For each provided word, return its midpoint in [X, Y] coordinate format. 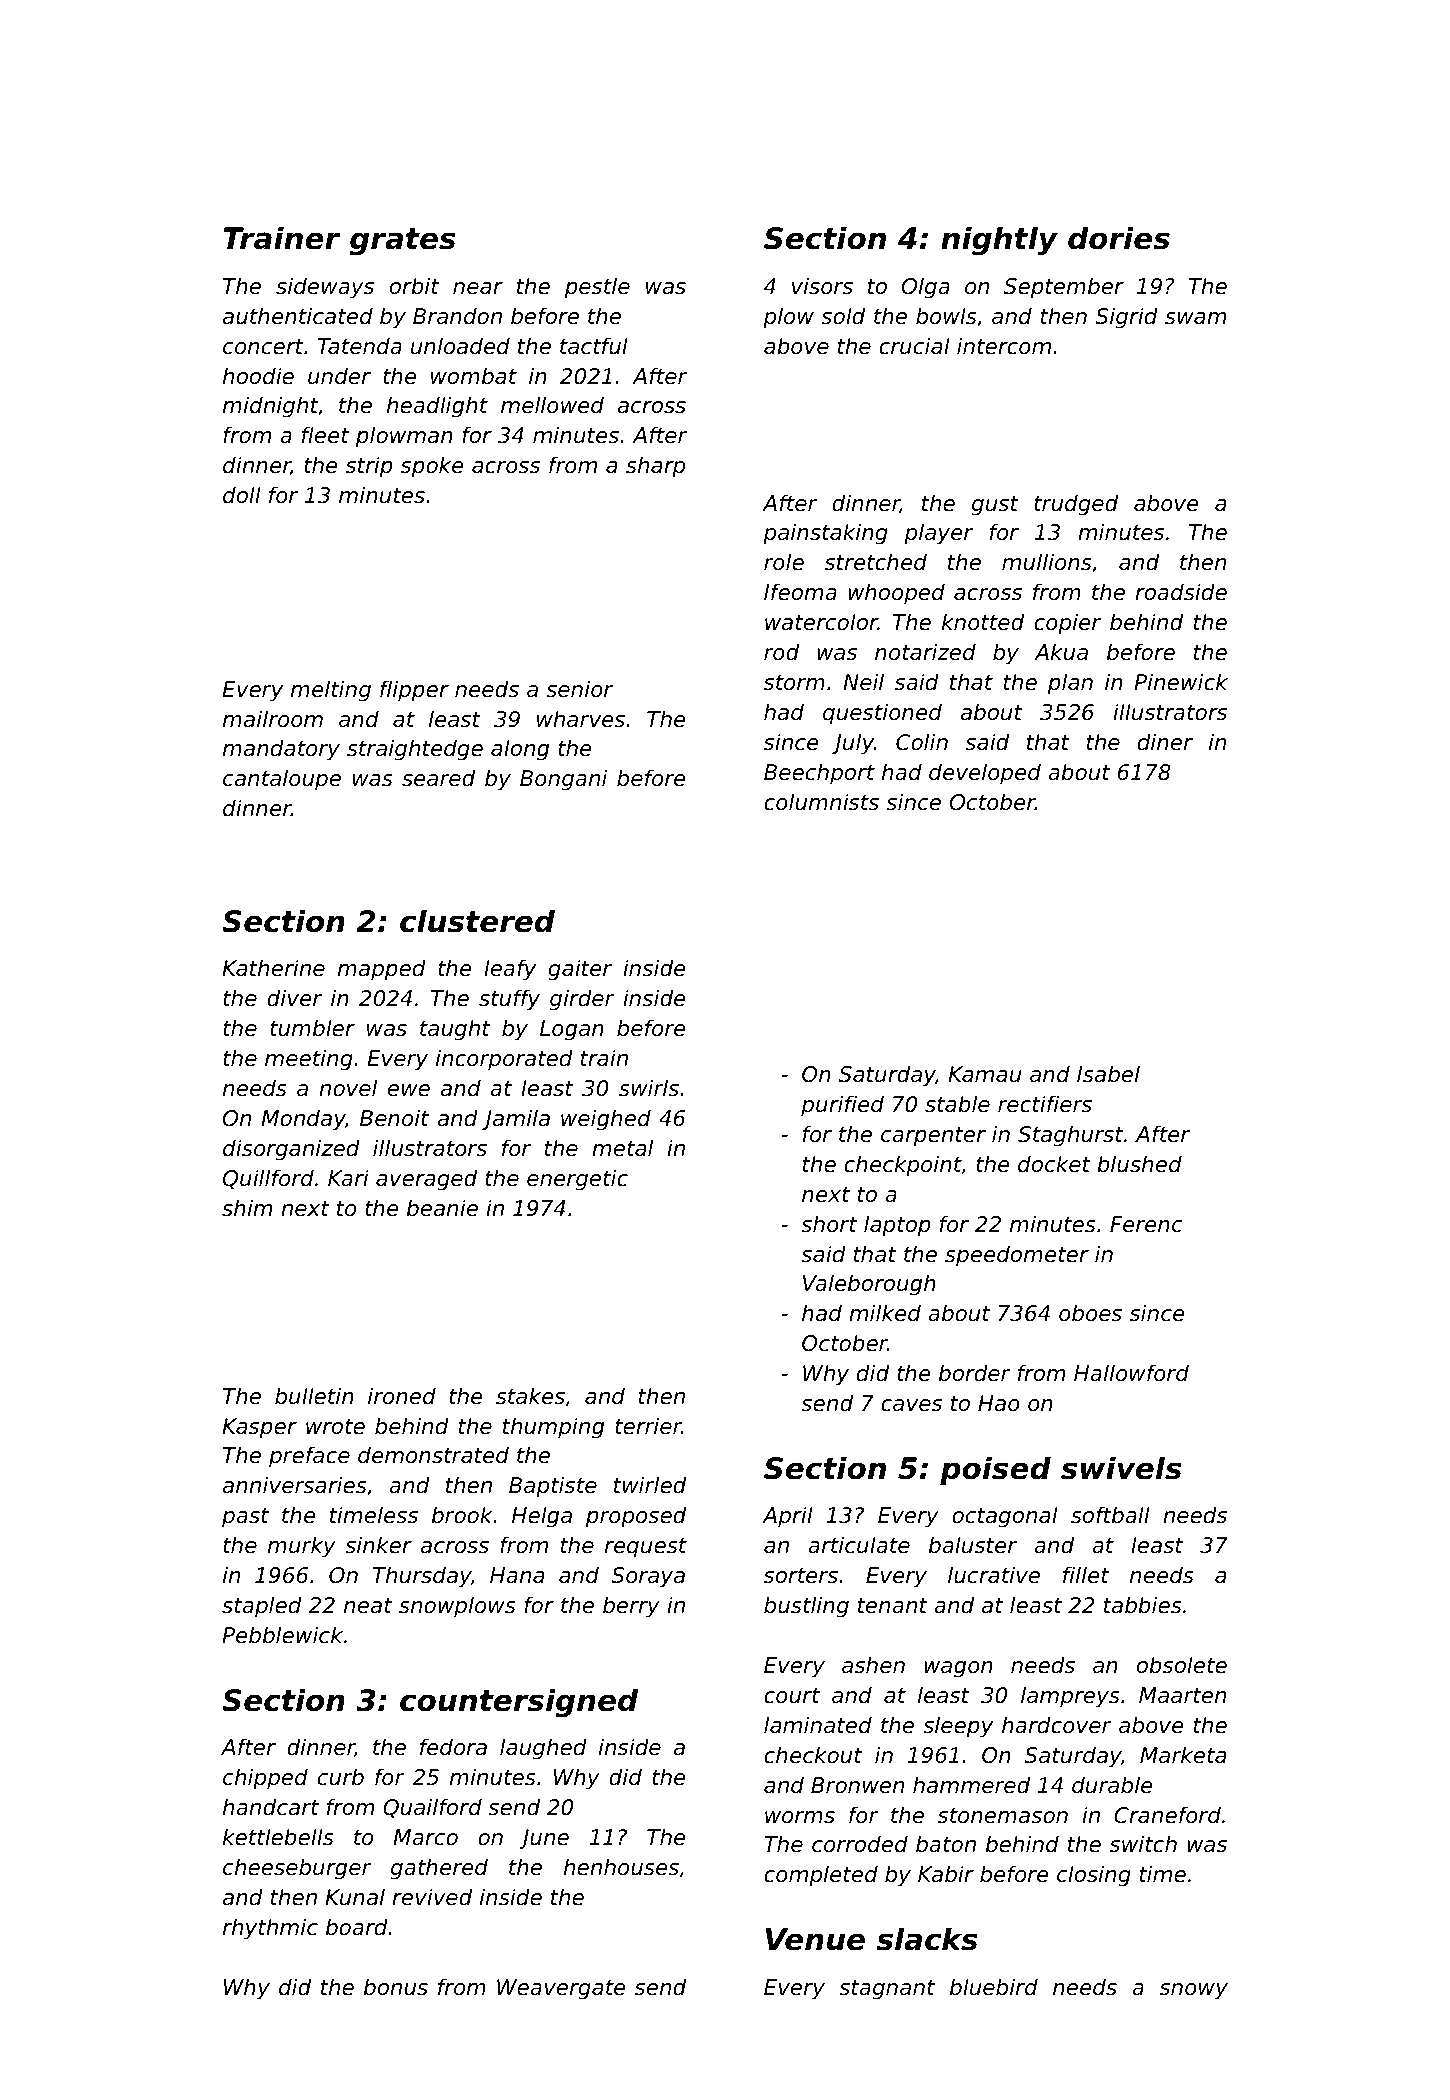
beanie [442, 1208]
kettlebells [278, 1837]
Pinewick [1181, 682]
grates [403, 242]
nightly [999, 241]
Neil [863, 682]
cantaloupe [282, 780]
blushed [1139, 1164]
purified [842, 1106]
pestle [597, 288]
